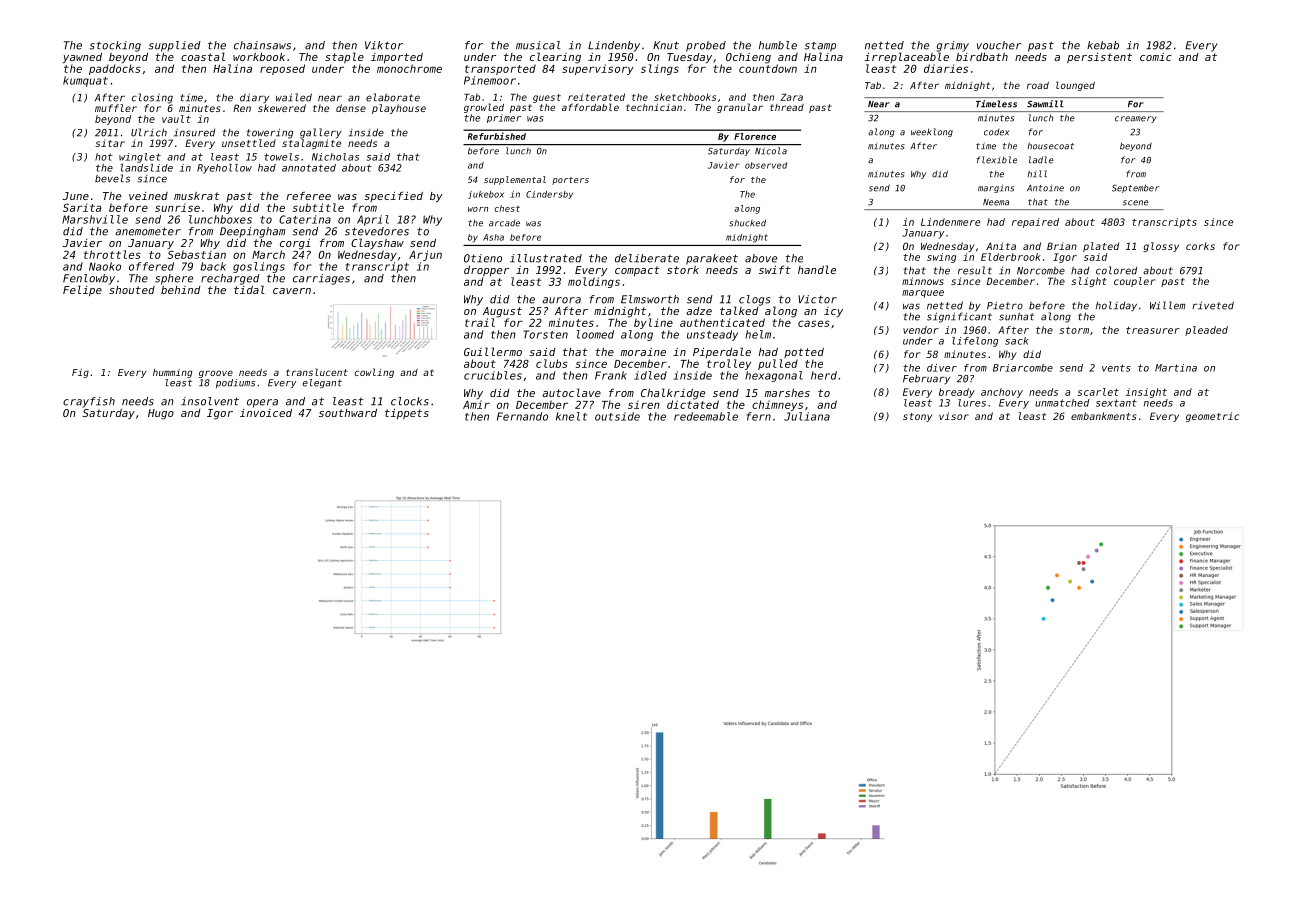 Image resolution: width=1308 pixels, height=924 pixels. What do you see at coordinates (82, 291) in the document?
I see `Felipe` at bounding box center [82, 291].
